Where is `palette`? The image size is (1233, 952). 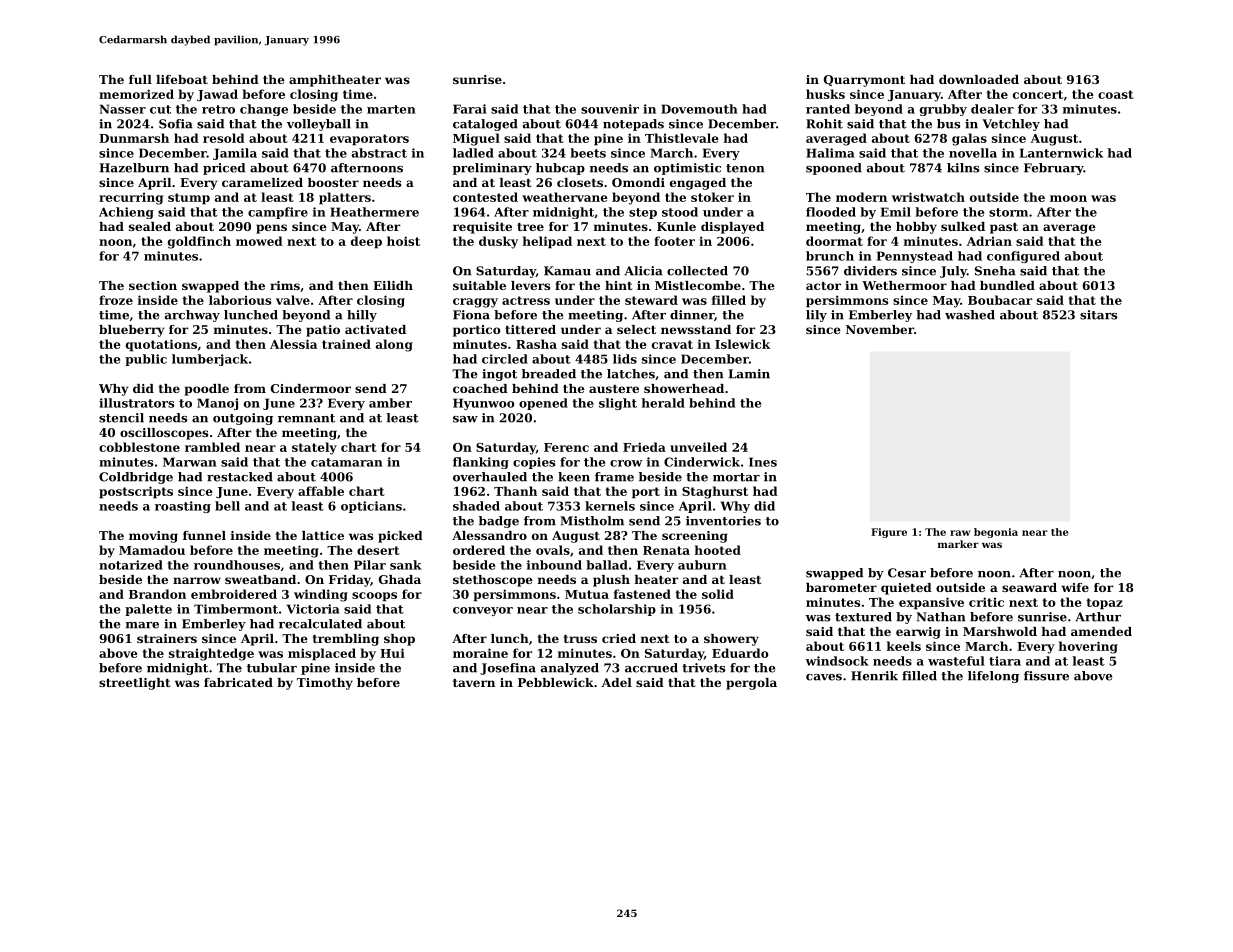
palette is located at coordinates (148, 610).
